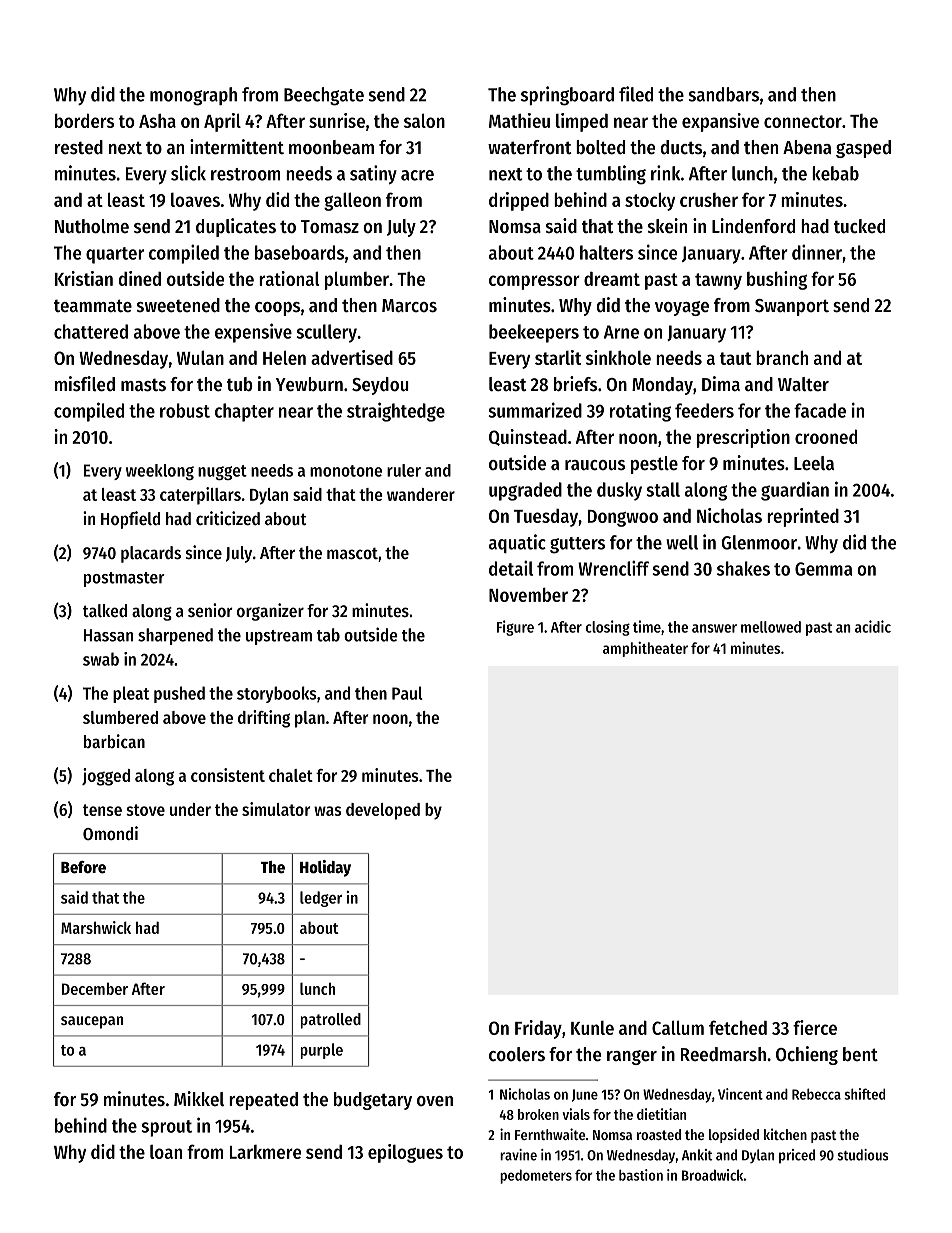 The width and height of the screenshot is (952, 1233). What do you see at coordinates (110, 833) in the screenshot?
I see `Omondi` at bounding box center [110, 833].
